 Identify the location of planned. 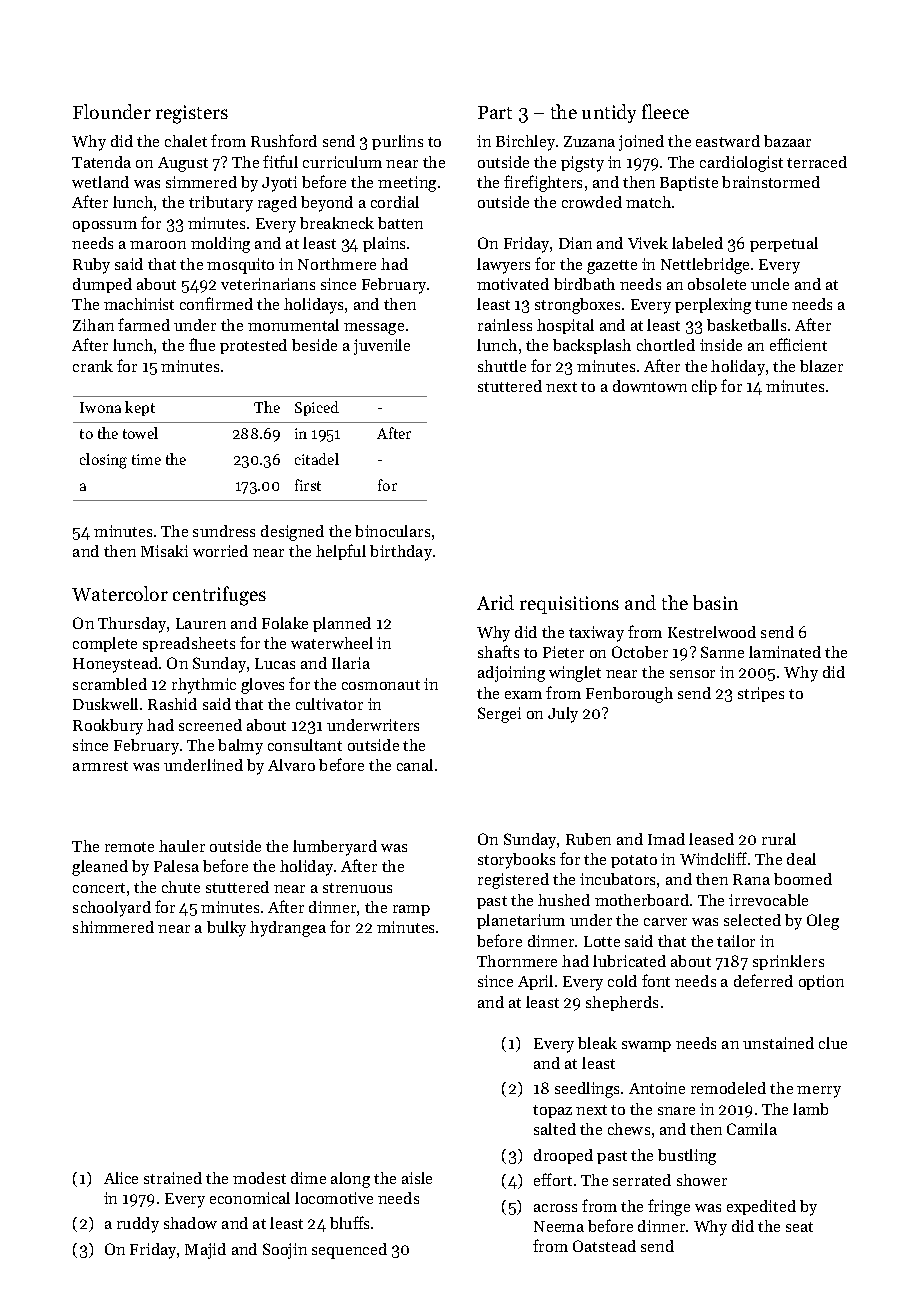
(342, 624).
